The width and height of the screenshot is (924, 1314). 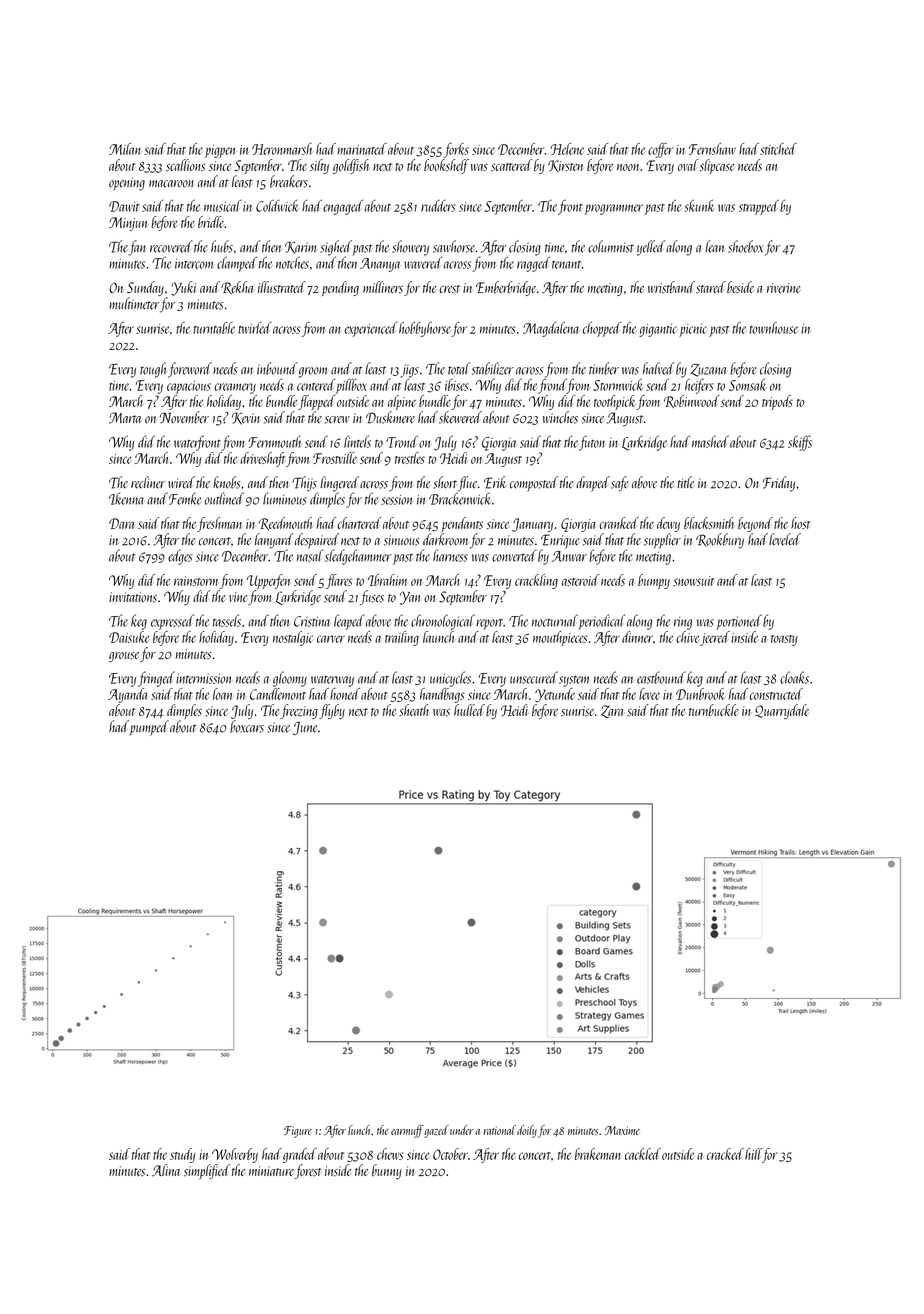 What do you see at coordinates (527, 1131) in the screenshot?
I see `doily` at bounding box center [527, 1131].
